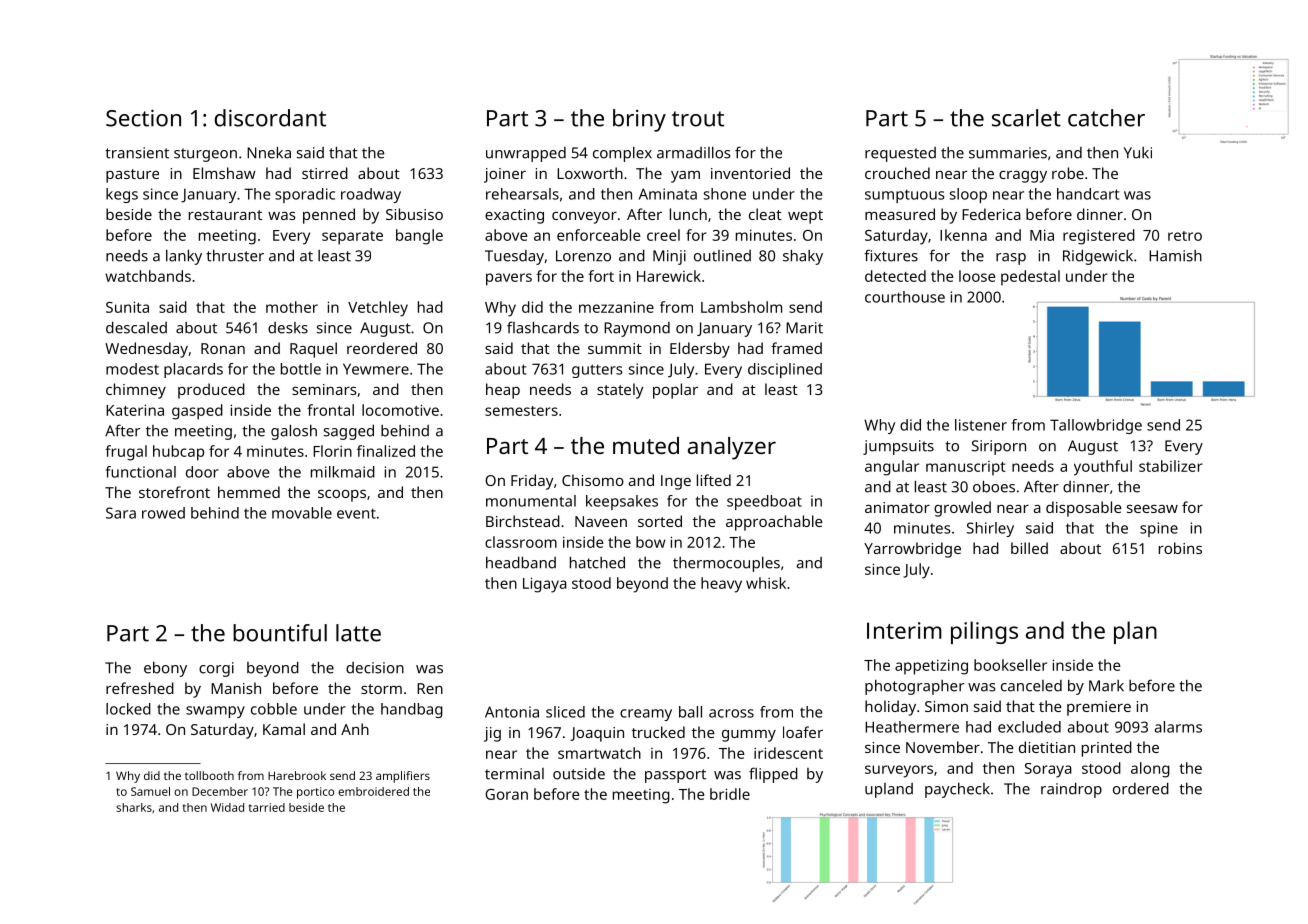 The width and height of the document is (1308, 924). Describe the element at coordinates (522, 194) in the document. I see `rehearsals` at that location.
